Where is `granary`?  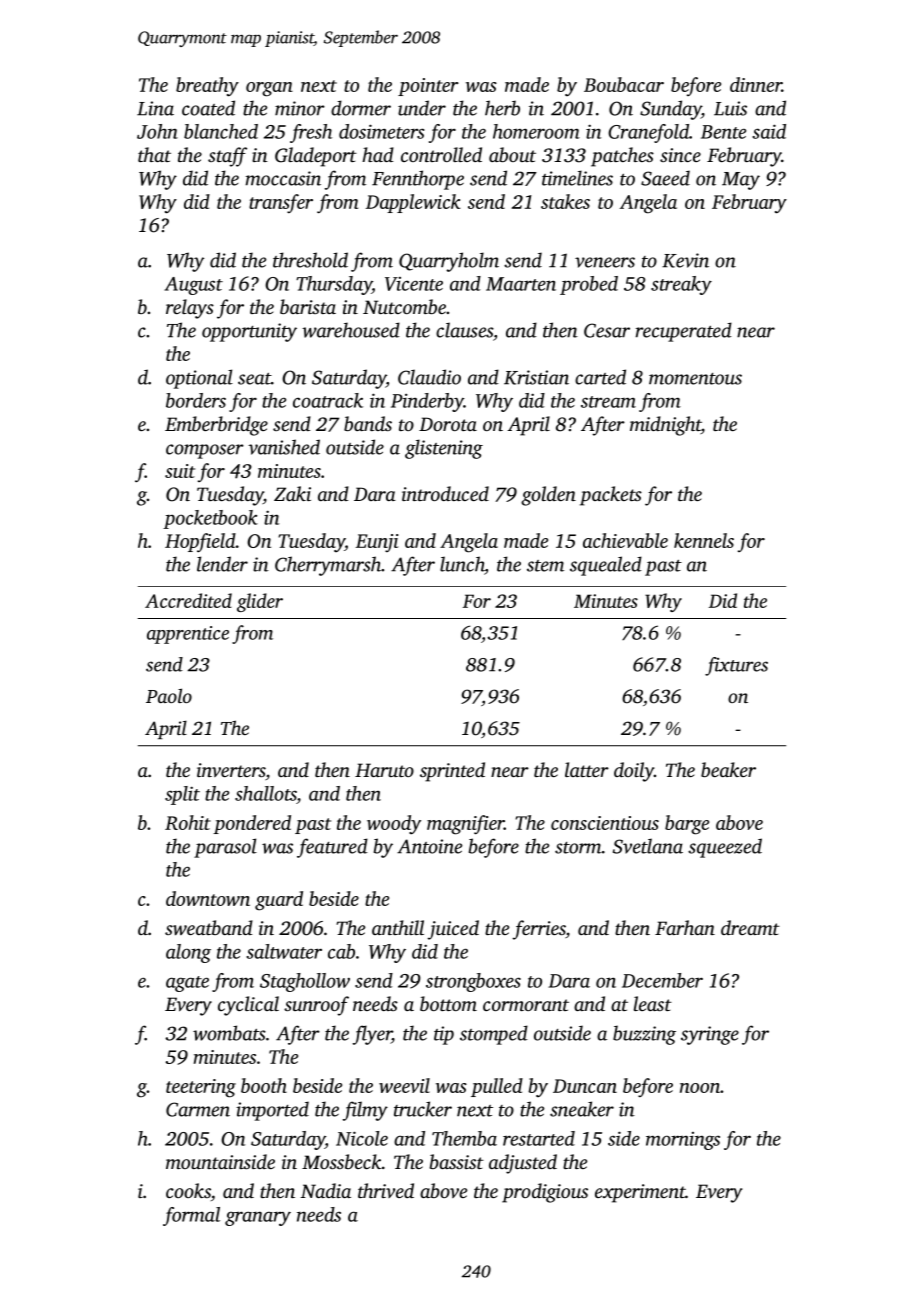
granary is located at coordinates (258, 1218).
